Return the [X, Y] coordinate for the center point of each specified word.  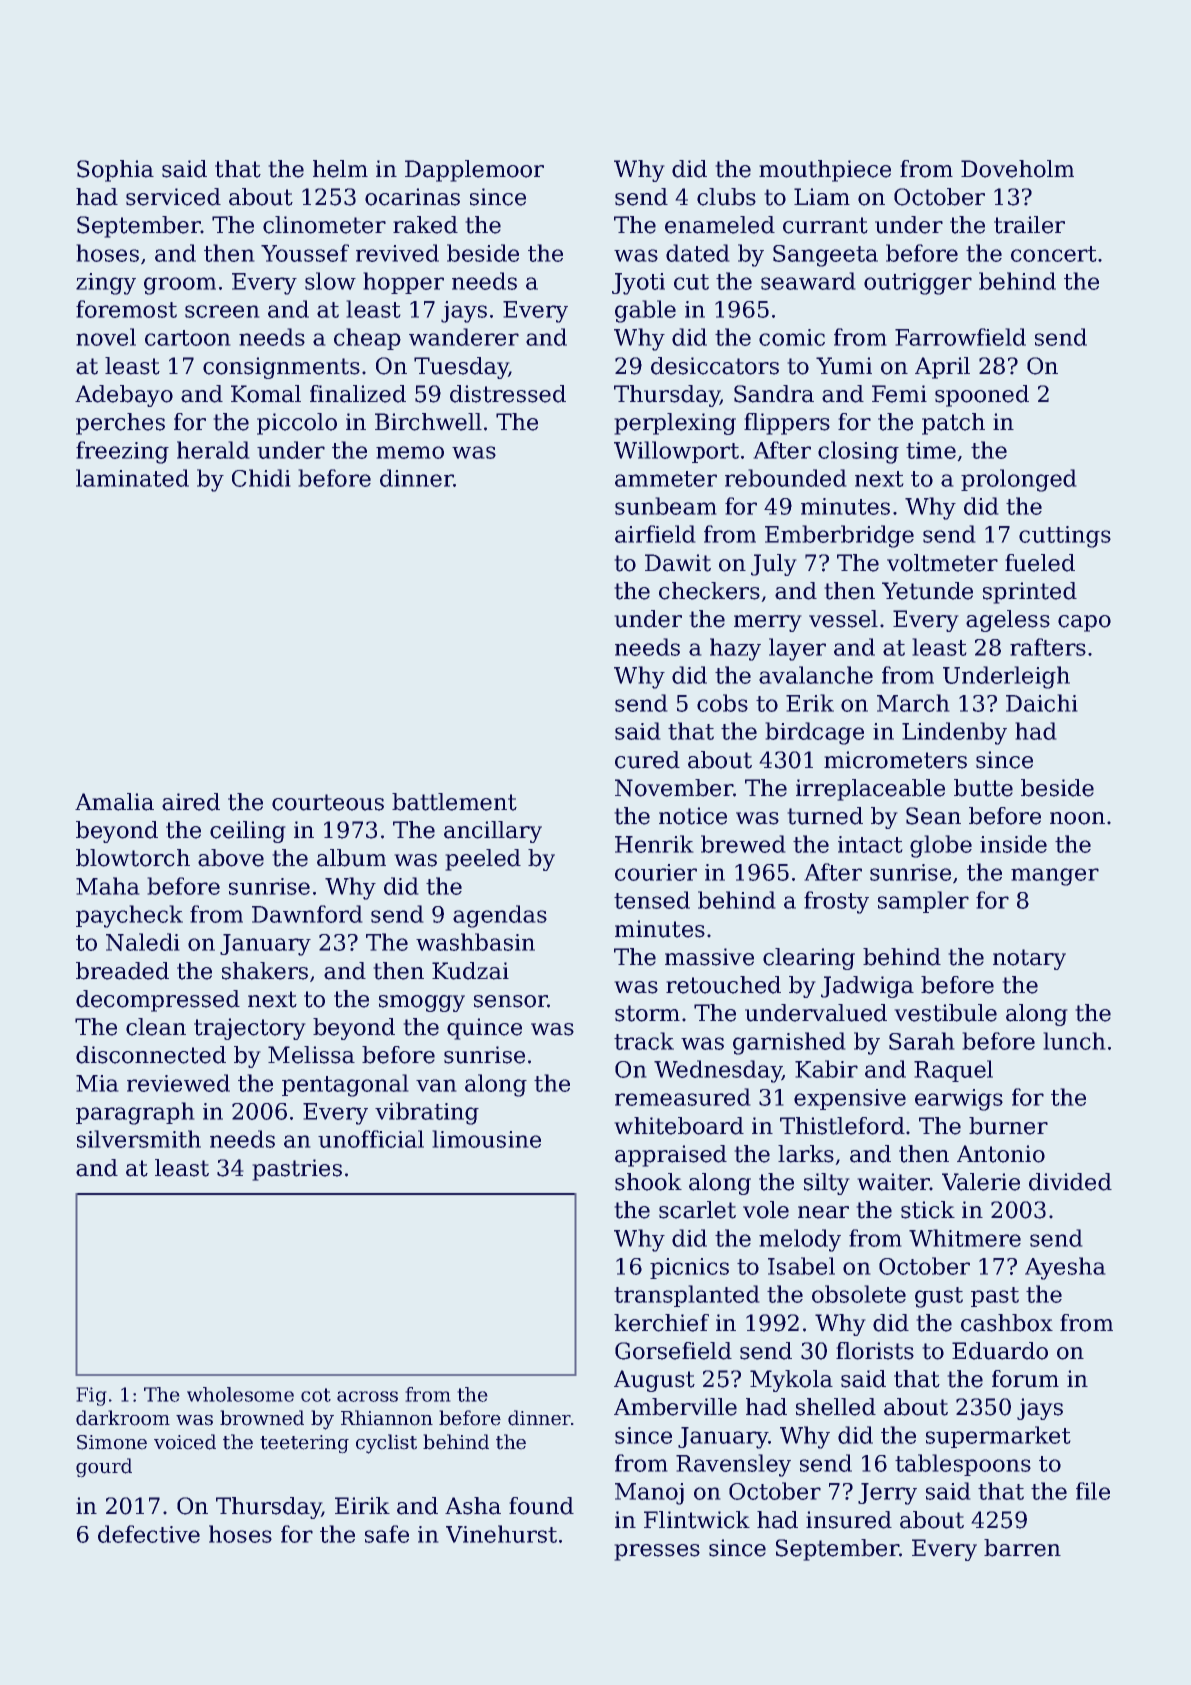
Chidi [261, 478]
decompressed [158, 1001]
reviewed [178, 1083]
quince [484, 1029]
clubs [726, 197]
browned [262, 1418]
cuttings [1065, 537]
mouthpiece [825, 171]
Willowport [676, 452]
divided [1070, 1182]
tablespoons [963, 1465]
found [541, 1506]
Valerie [981, 1182]
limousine [487, 1139]
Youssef [305, 253]
